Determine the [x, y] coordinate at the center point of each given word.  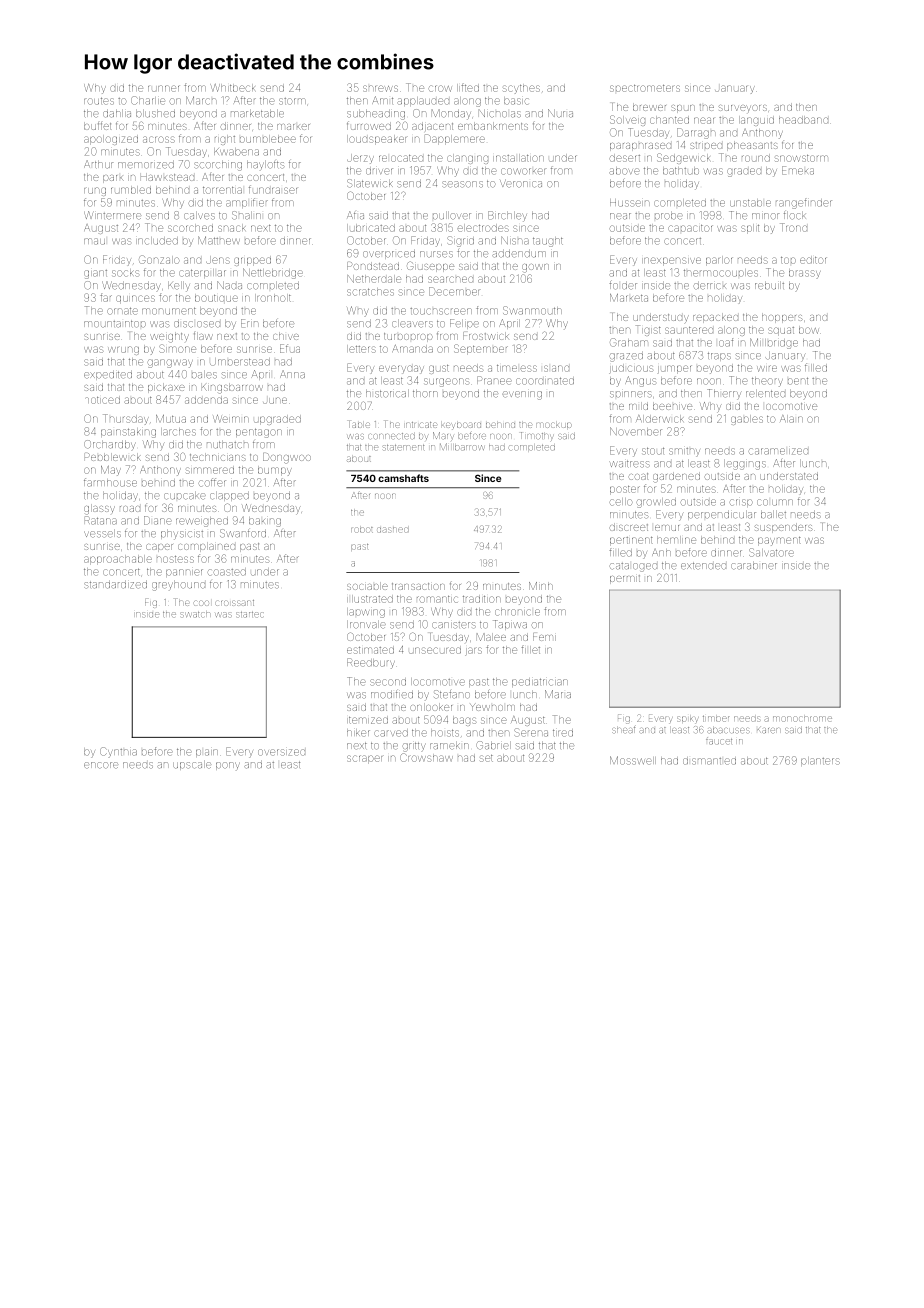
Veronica [521, 183]
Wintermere [112, 215]
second [388, 682]
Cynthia [118, 751]
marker [293, 127]
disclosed [197, 324]
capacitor [690, 228]
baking [265, 522]
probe [669, 216]
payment [779, 541]
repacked [715, 318]
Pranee [494, 380]
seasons [462, 184]
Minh [541, 586]
